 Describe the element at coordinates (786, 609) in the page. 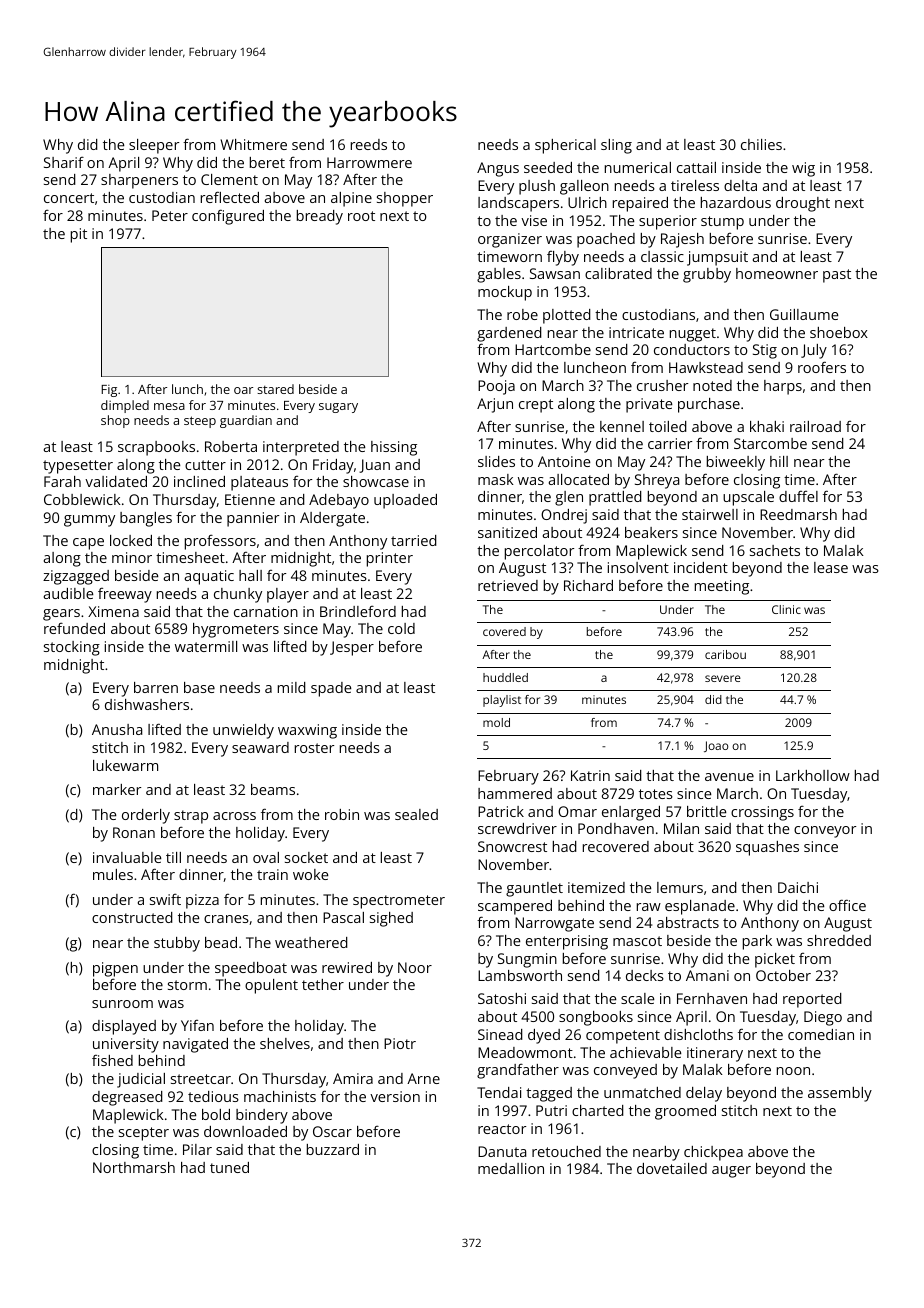

I see `Clinic` at that location.
